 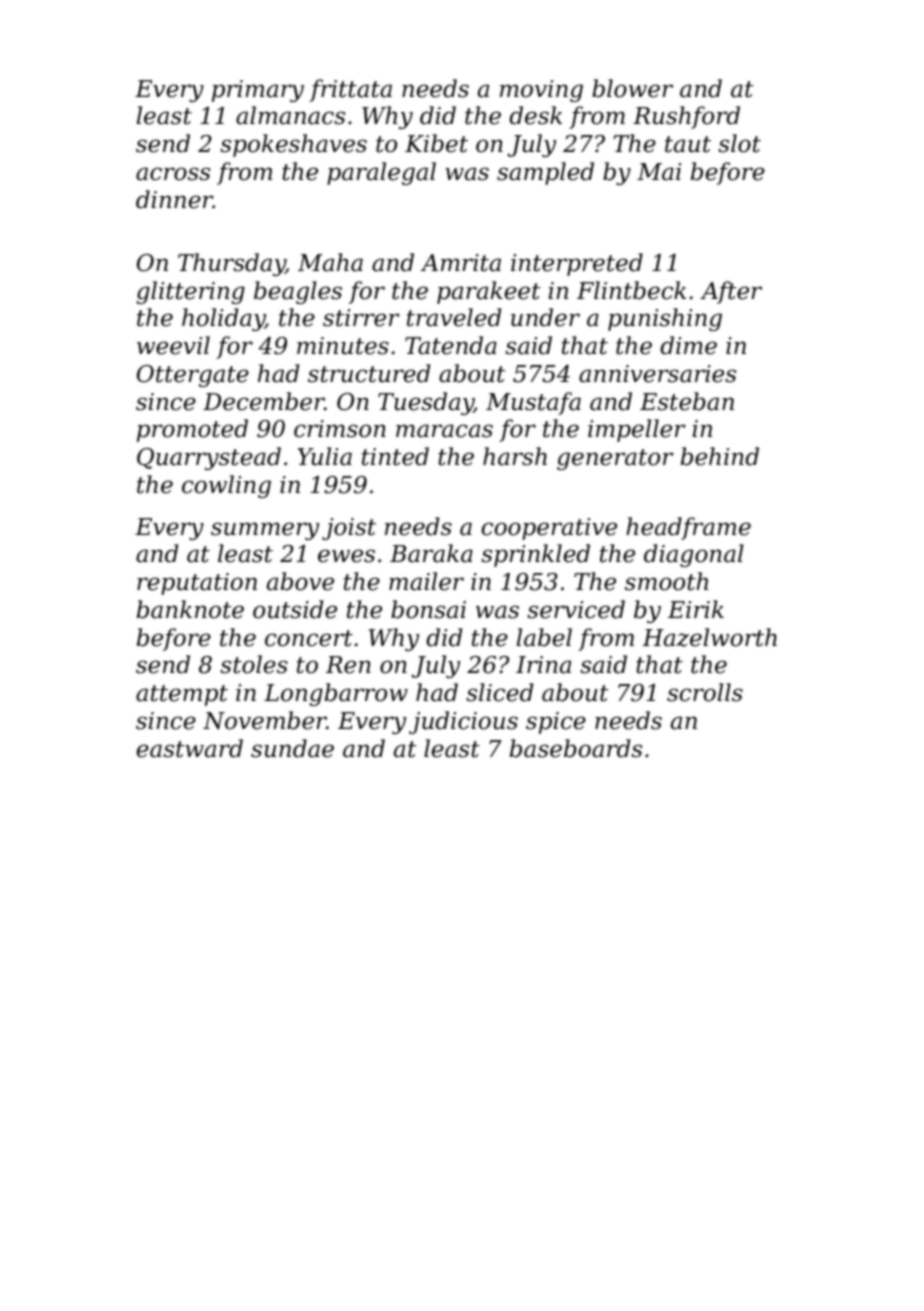 What do you see at coordinates (232, 264) in the document?
I see `Thursday` at bounding box center [232, 264].
